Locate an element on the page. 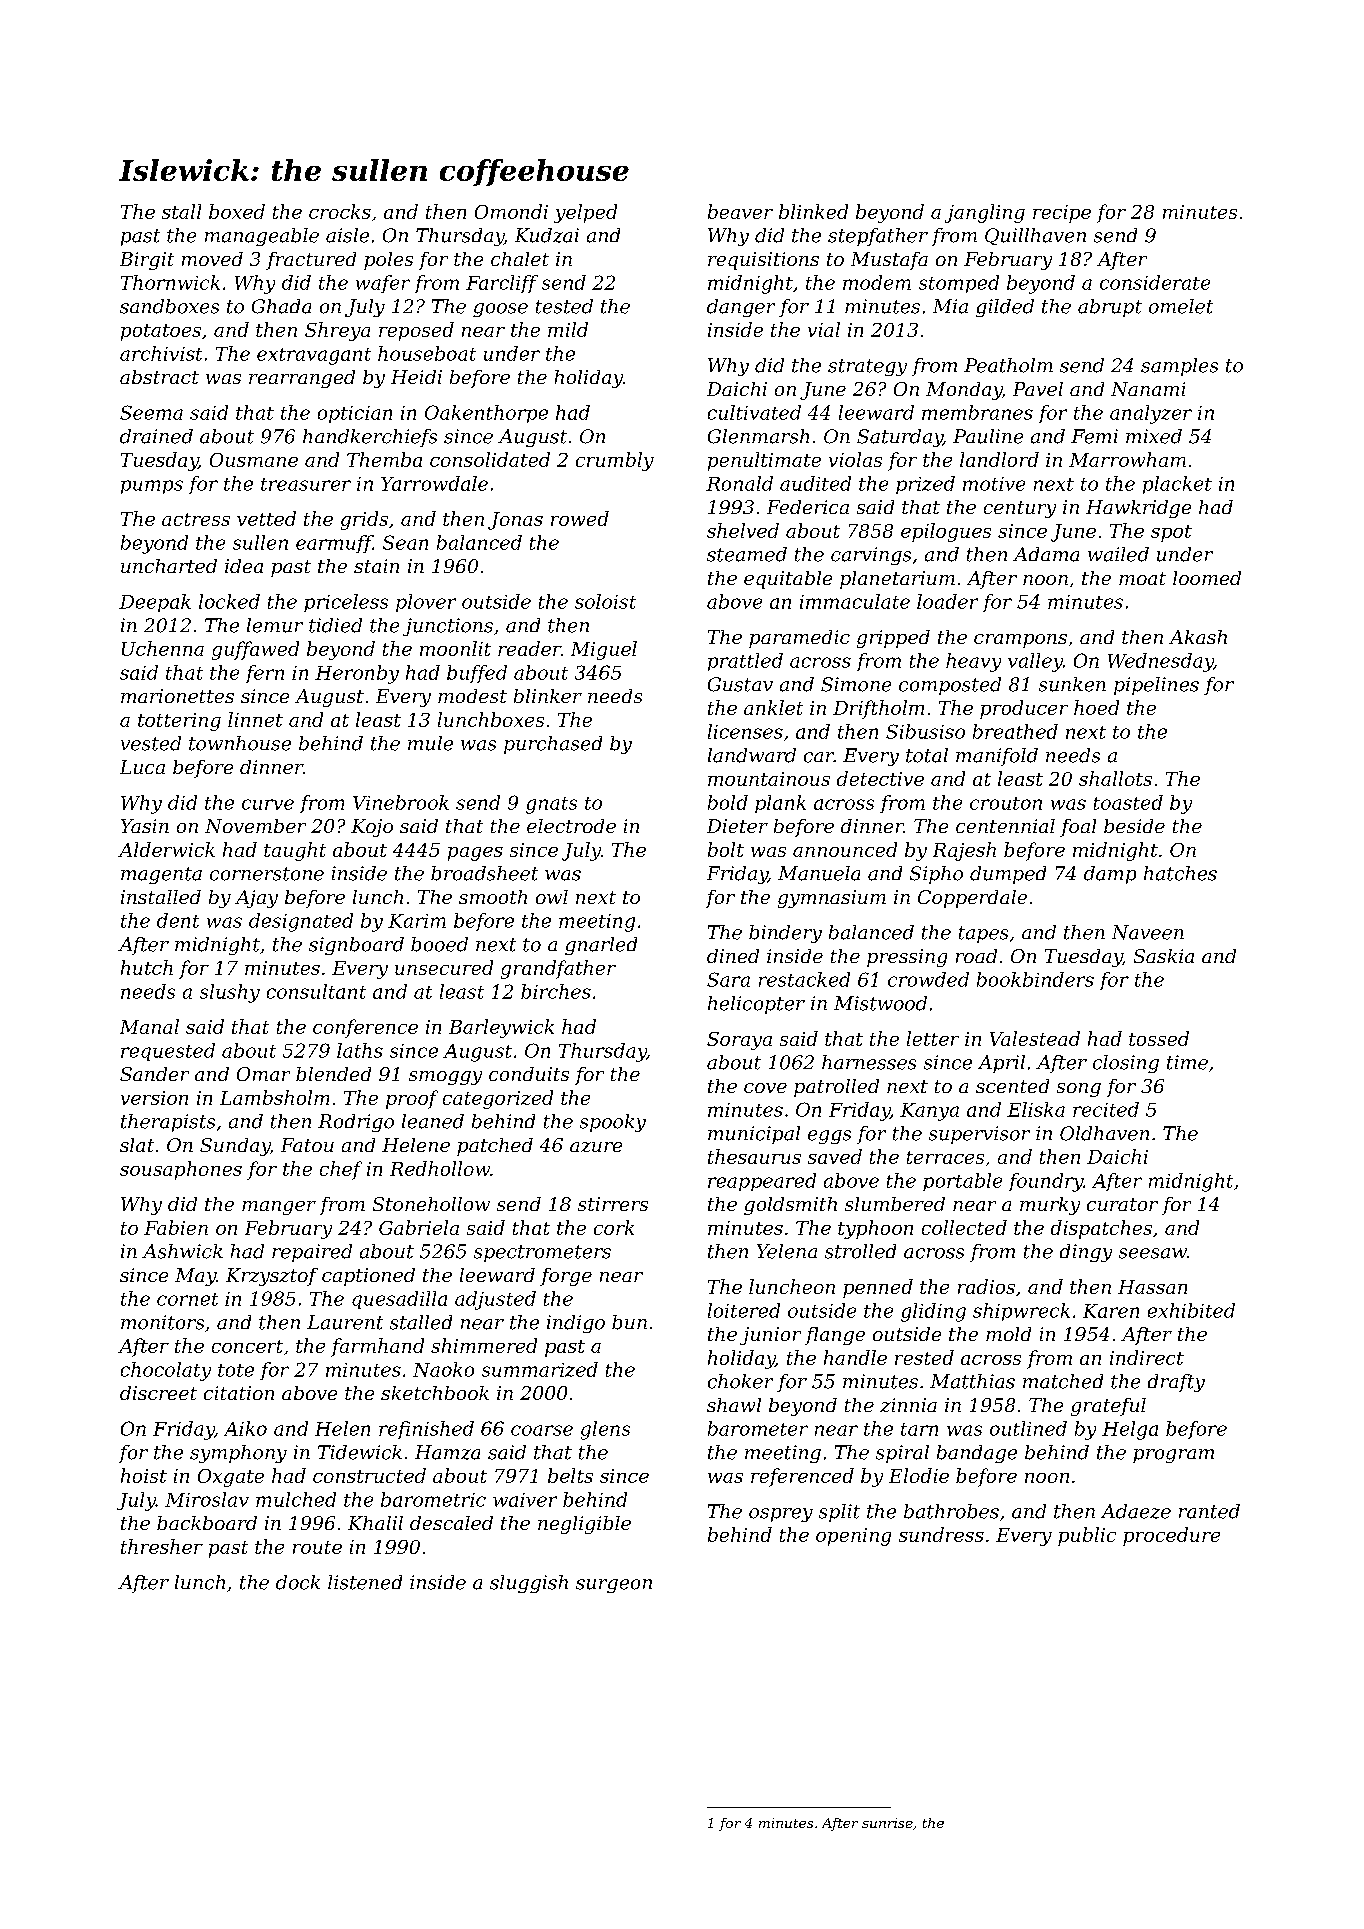 The height and width of the page is (1929, 1364). Laurent is located at coordinates (345, 1322).
